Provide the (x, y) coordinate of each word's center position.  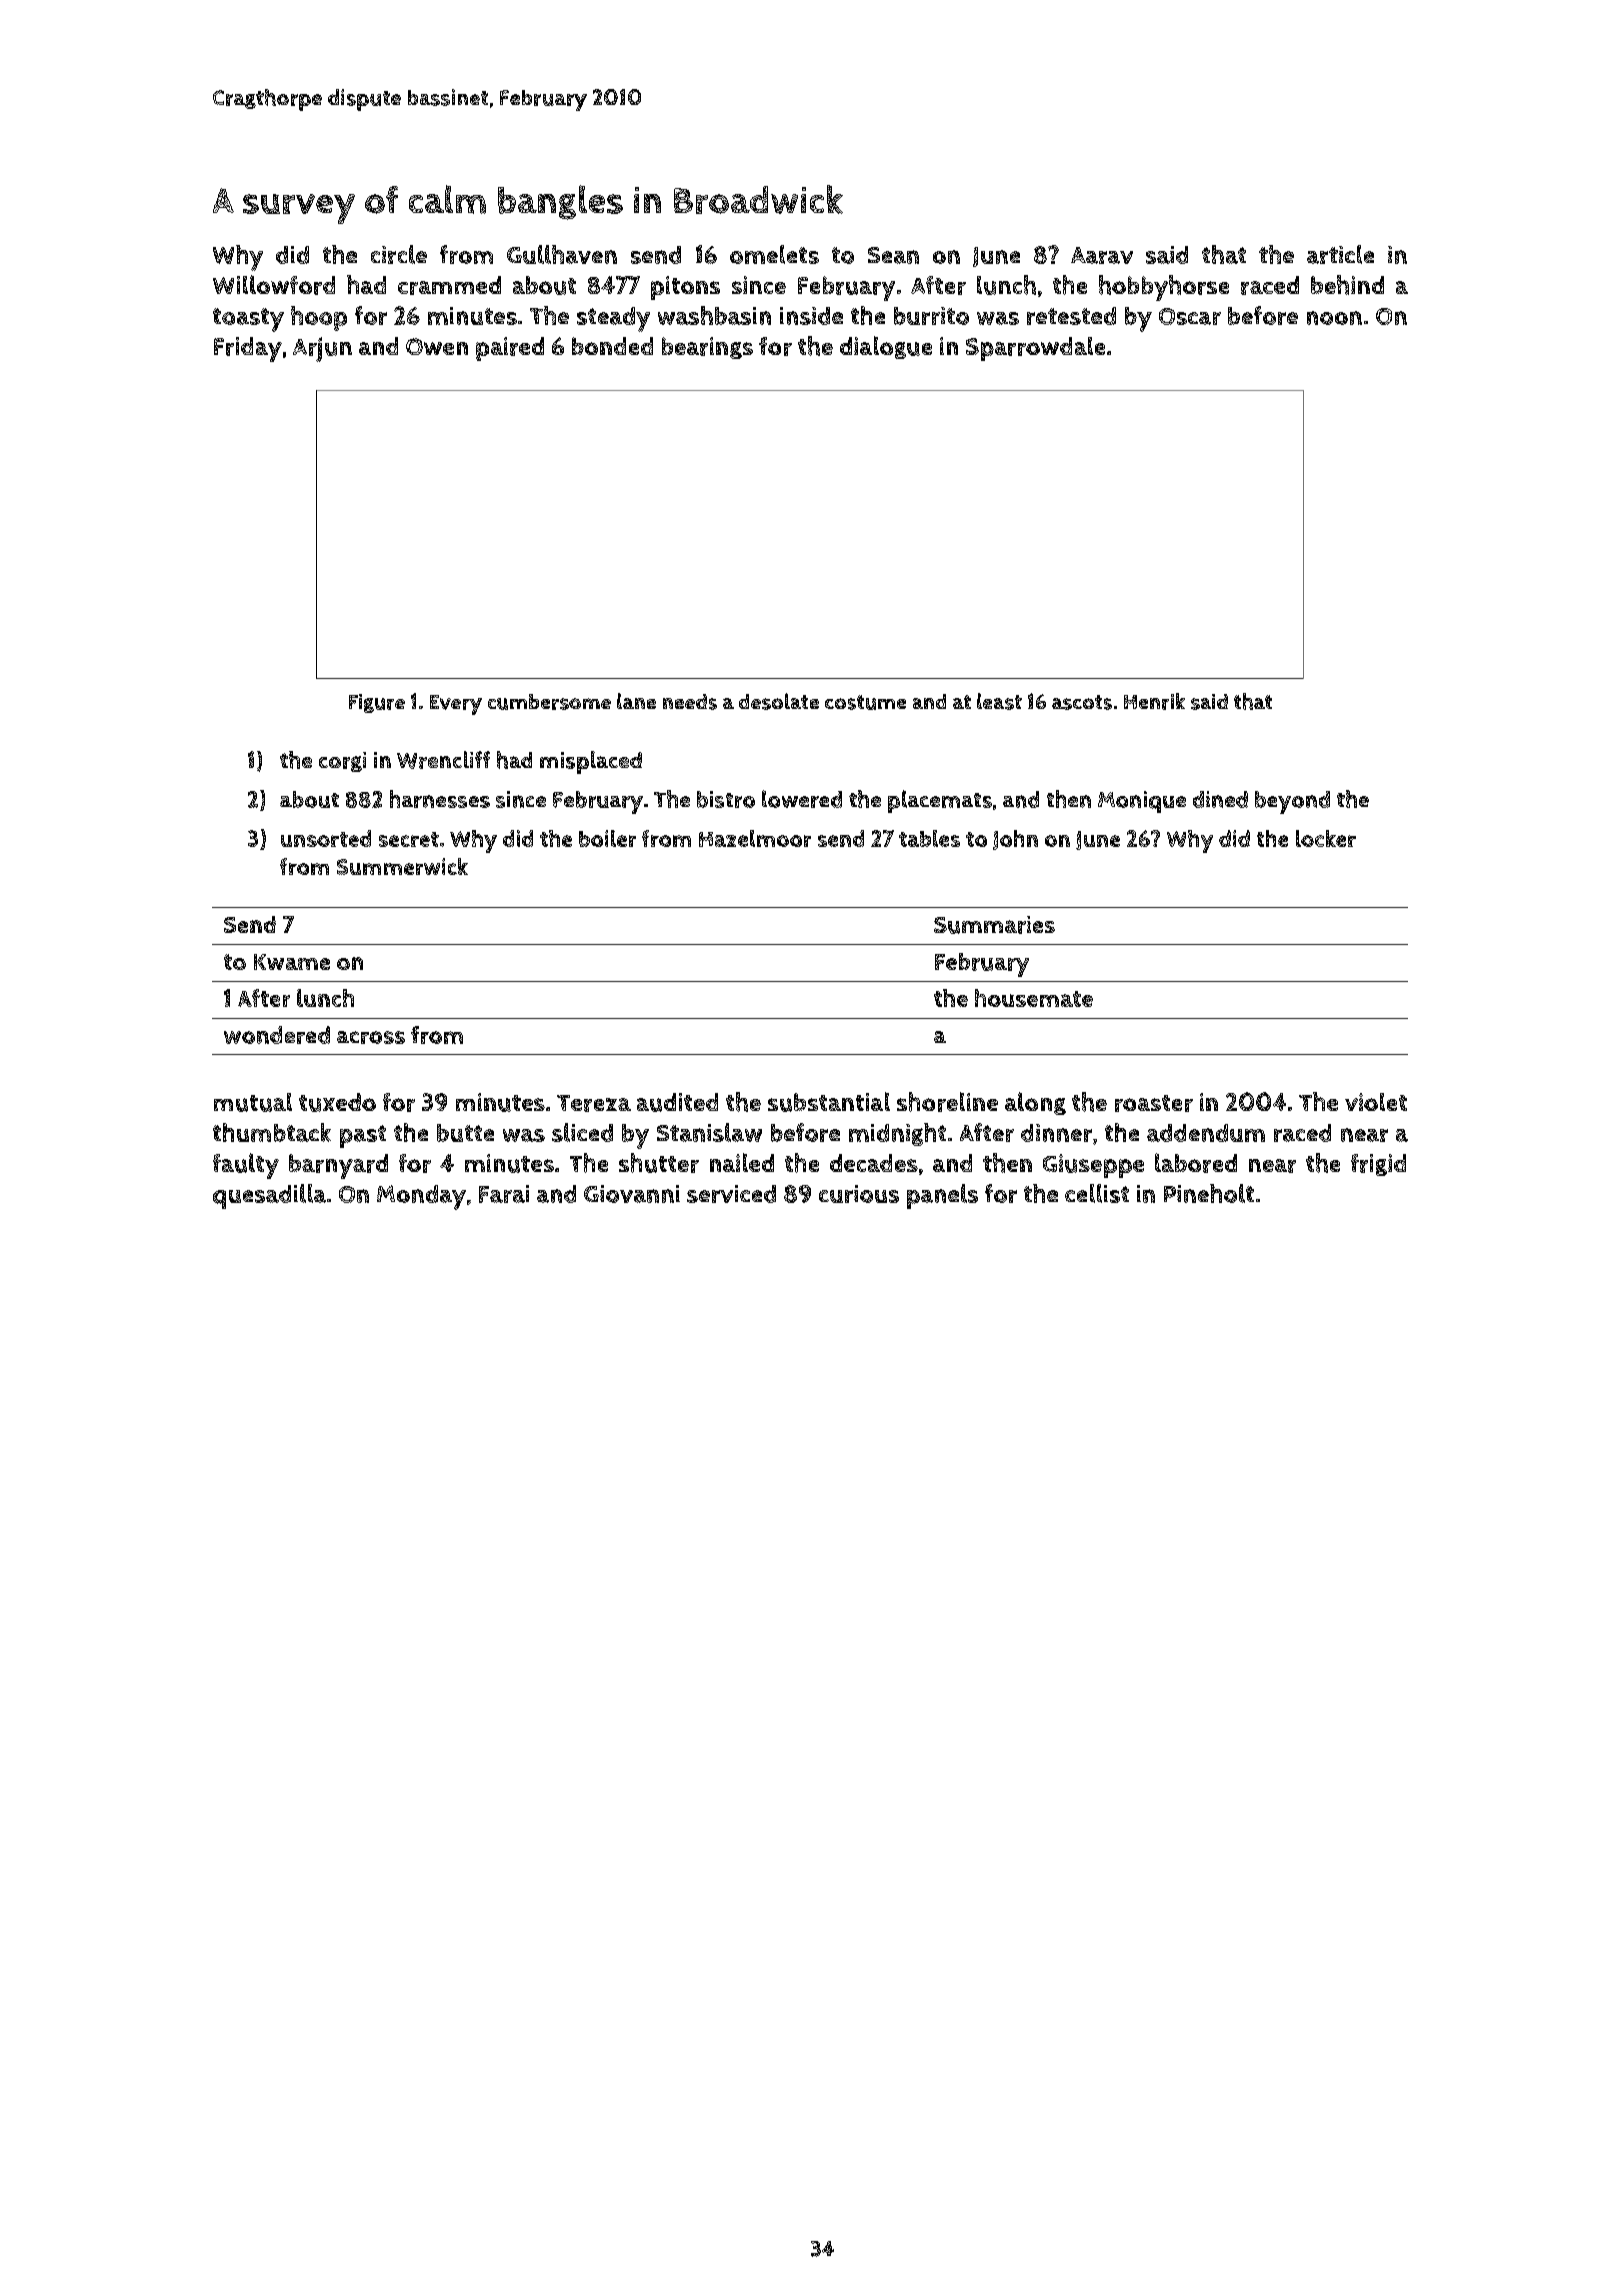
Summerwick (402, 866)
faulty (246, 1166)
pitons (685, 288)
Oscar (1190, 316)
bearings (707, 348)
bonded (612, 346)
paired (510, 349)
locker (1326, 838)
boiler (607, 838)
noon (1334, 318)
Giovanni (632, 1194)
